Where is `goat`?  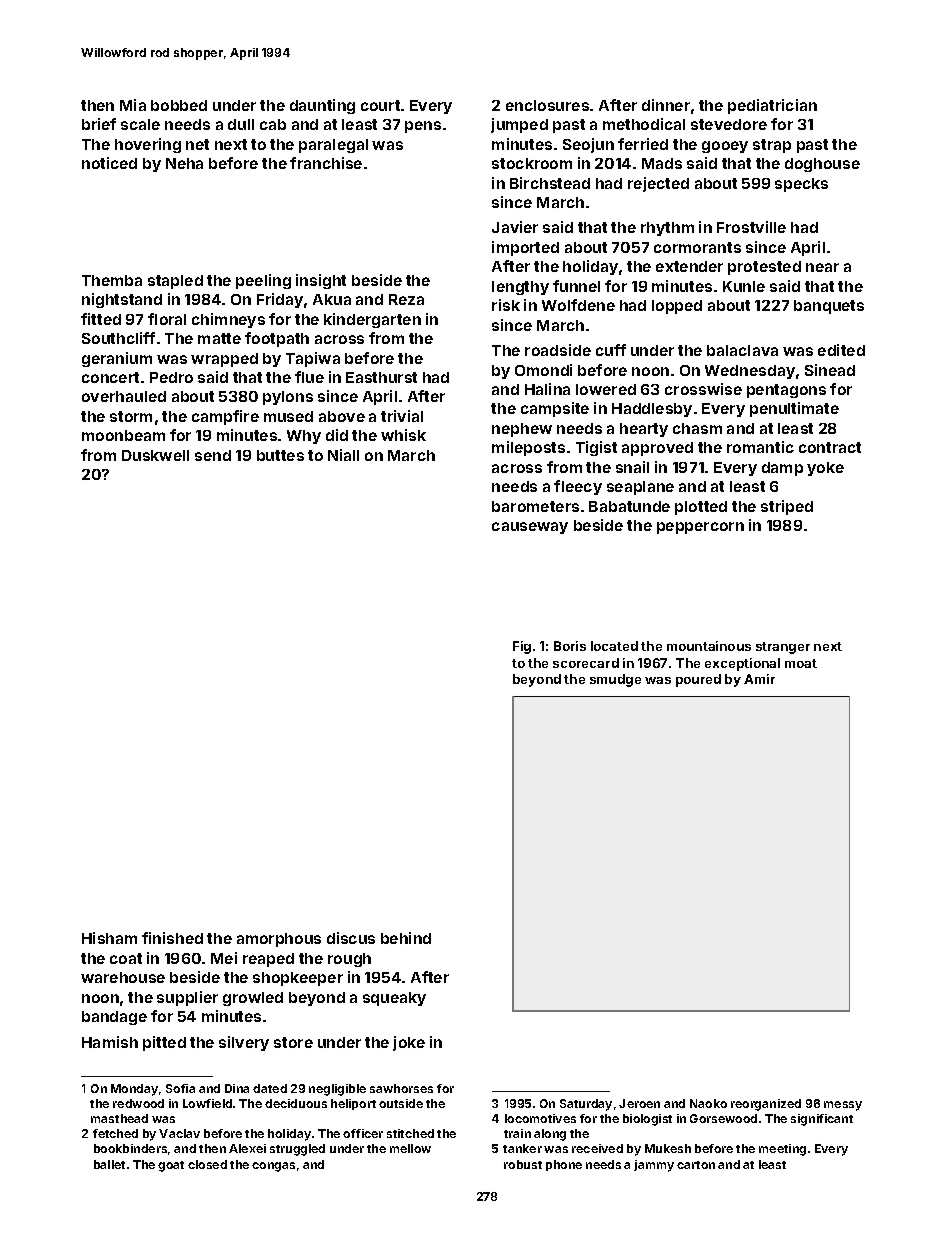
goat is located at coordinates (171, 1166).
